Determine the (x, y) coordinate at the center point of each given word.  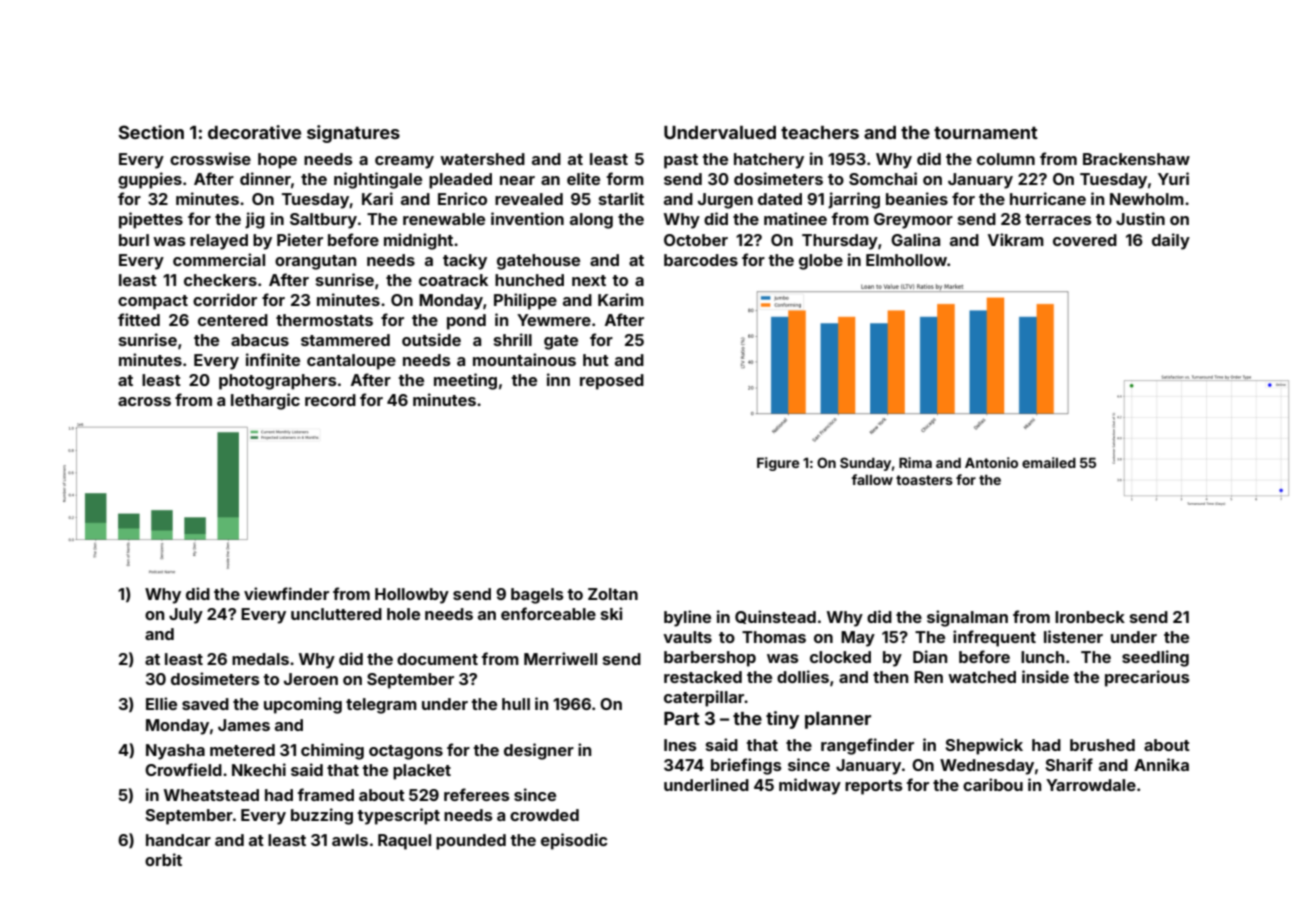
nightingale (378, 180)
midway (810, 786)
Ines (680, 745)
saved (205, 704)
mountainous (524, 359)
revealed (529, 199)
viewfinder (286, 593)
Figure (778, 464)
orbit (163, 859)
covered (1085, 240)
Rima (915, 462)
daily (1171, 241)
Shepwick (984, 746)
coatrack (453, 280)
